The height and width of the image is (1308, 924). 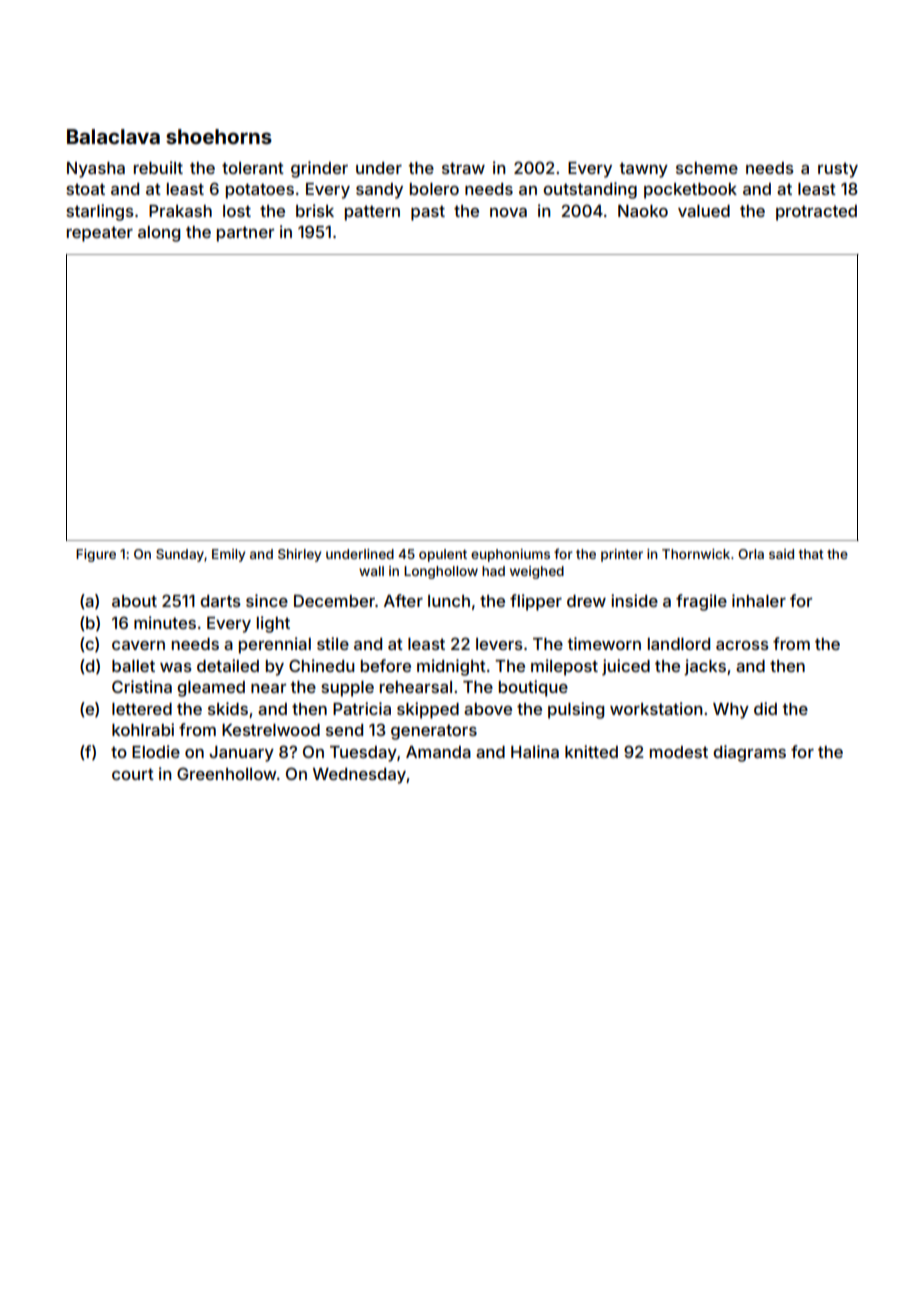 What do you see at coordinates (142, 709) in the image?
I see `lettered` at bounding box center [142, 709].
